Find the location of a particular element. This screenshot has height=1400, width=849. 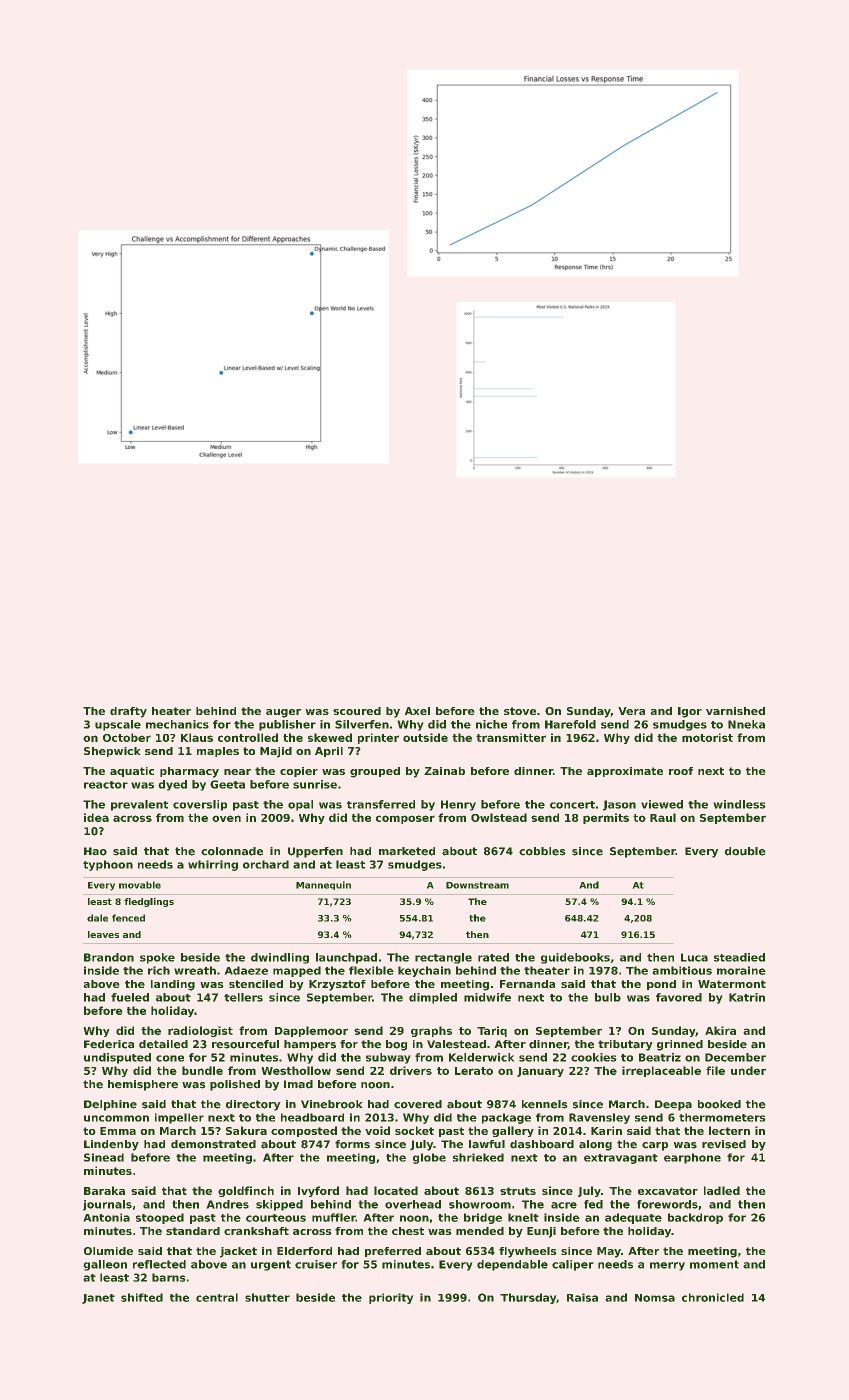

irreplaceable is located at coordinates (661, 1071).
